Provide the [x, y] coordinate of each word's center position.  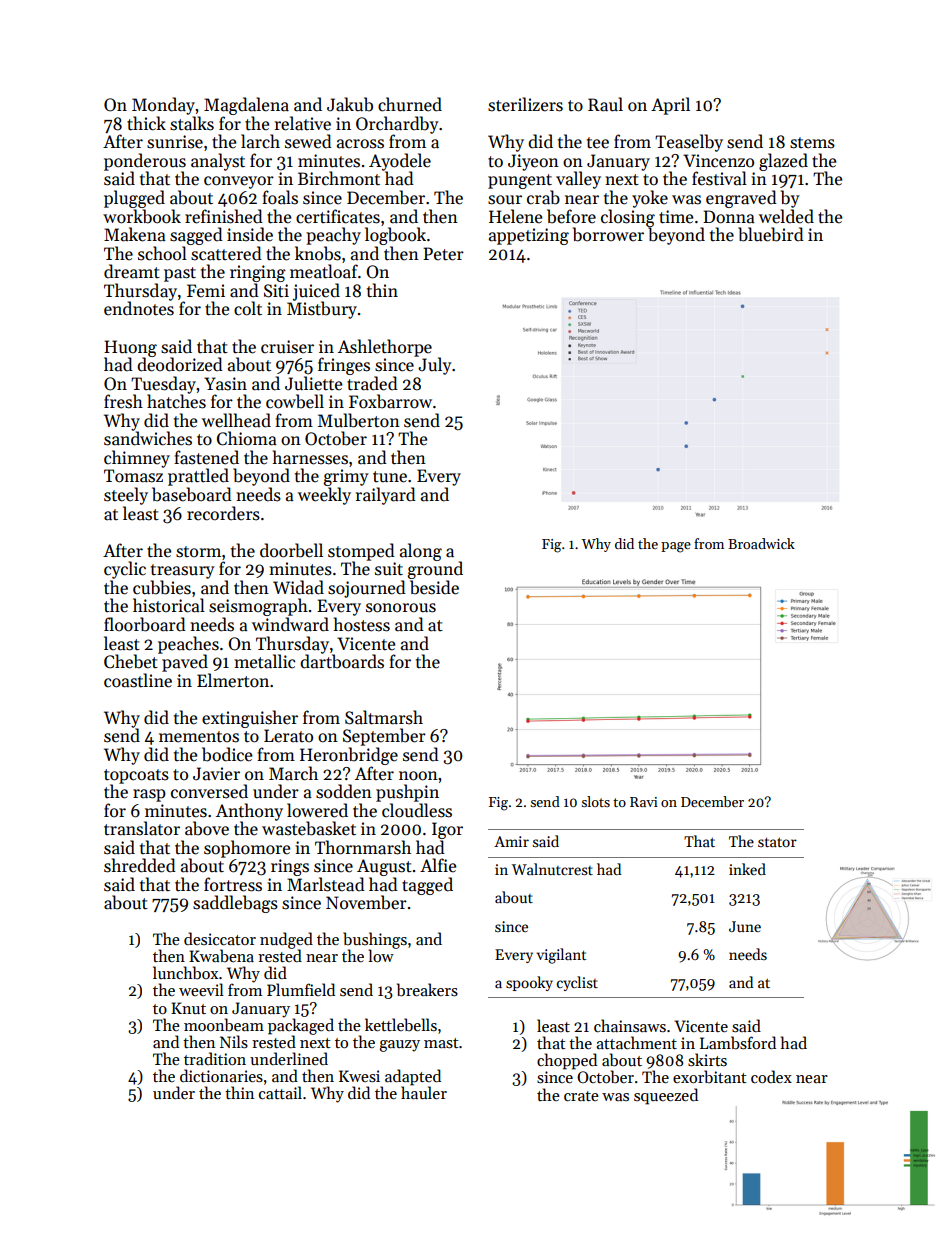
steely [126, 496]
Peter [443, 254]
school [162, 253]
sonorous [401, 608]
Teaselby [689, 143]
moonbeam [224, 1025]
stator [777, 842]
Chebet [131, 661]
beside [434, 587]
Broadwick [761, 543]
